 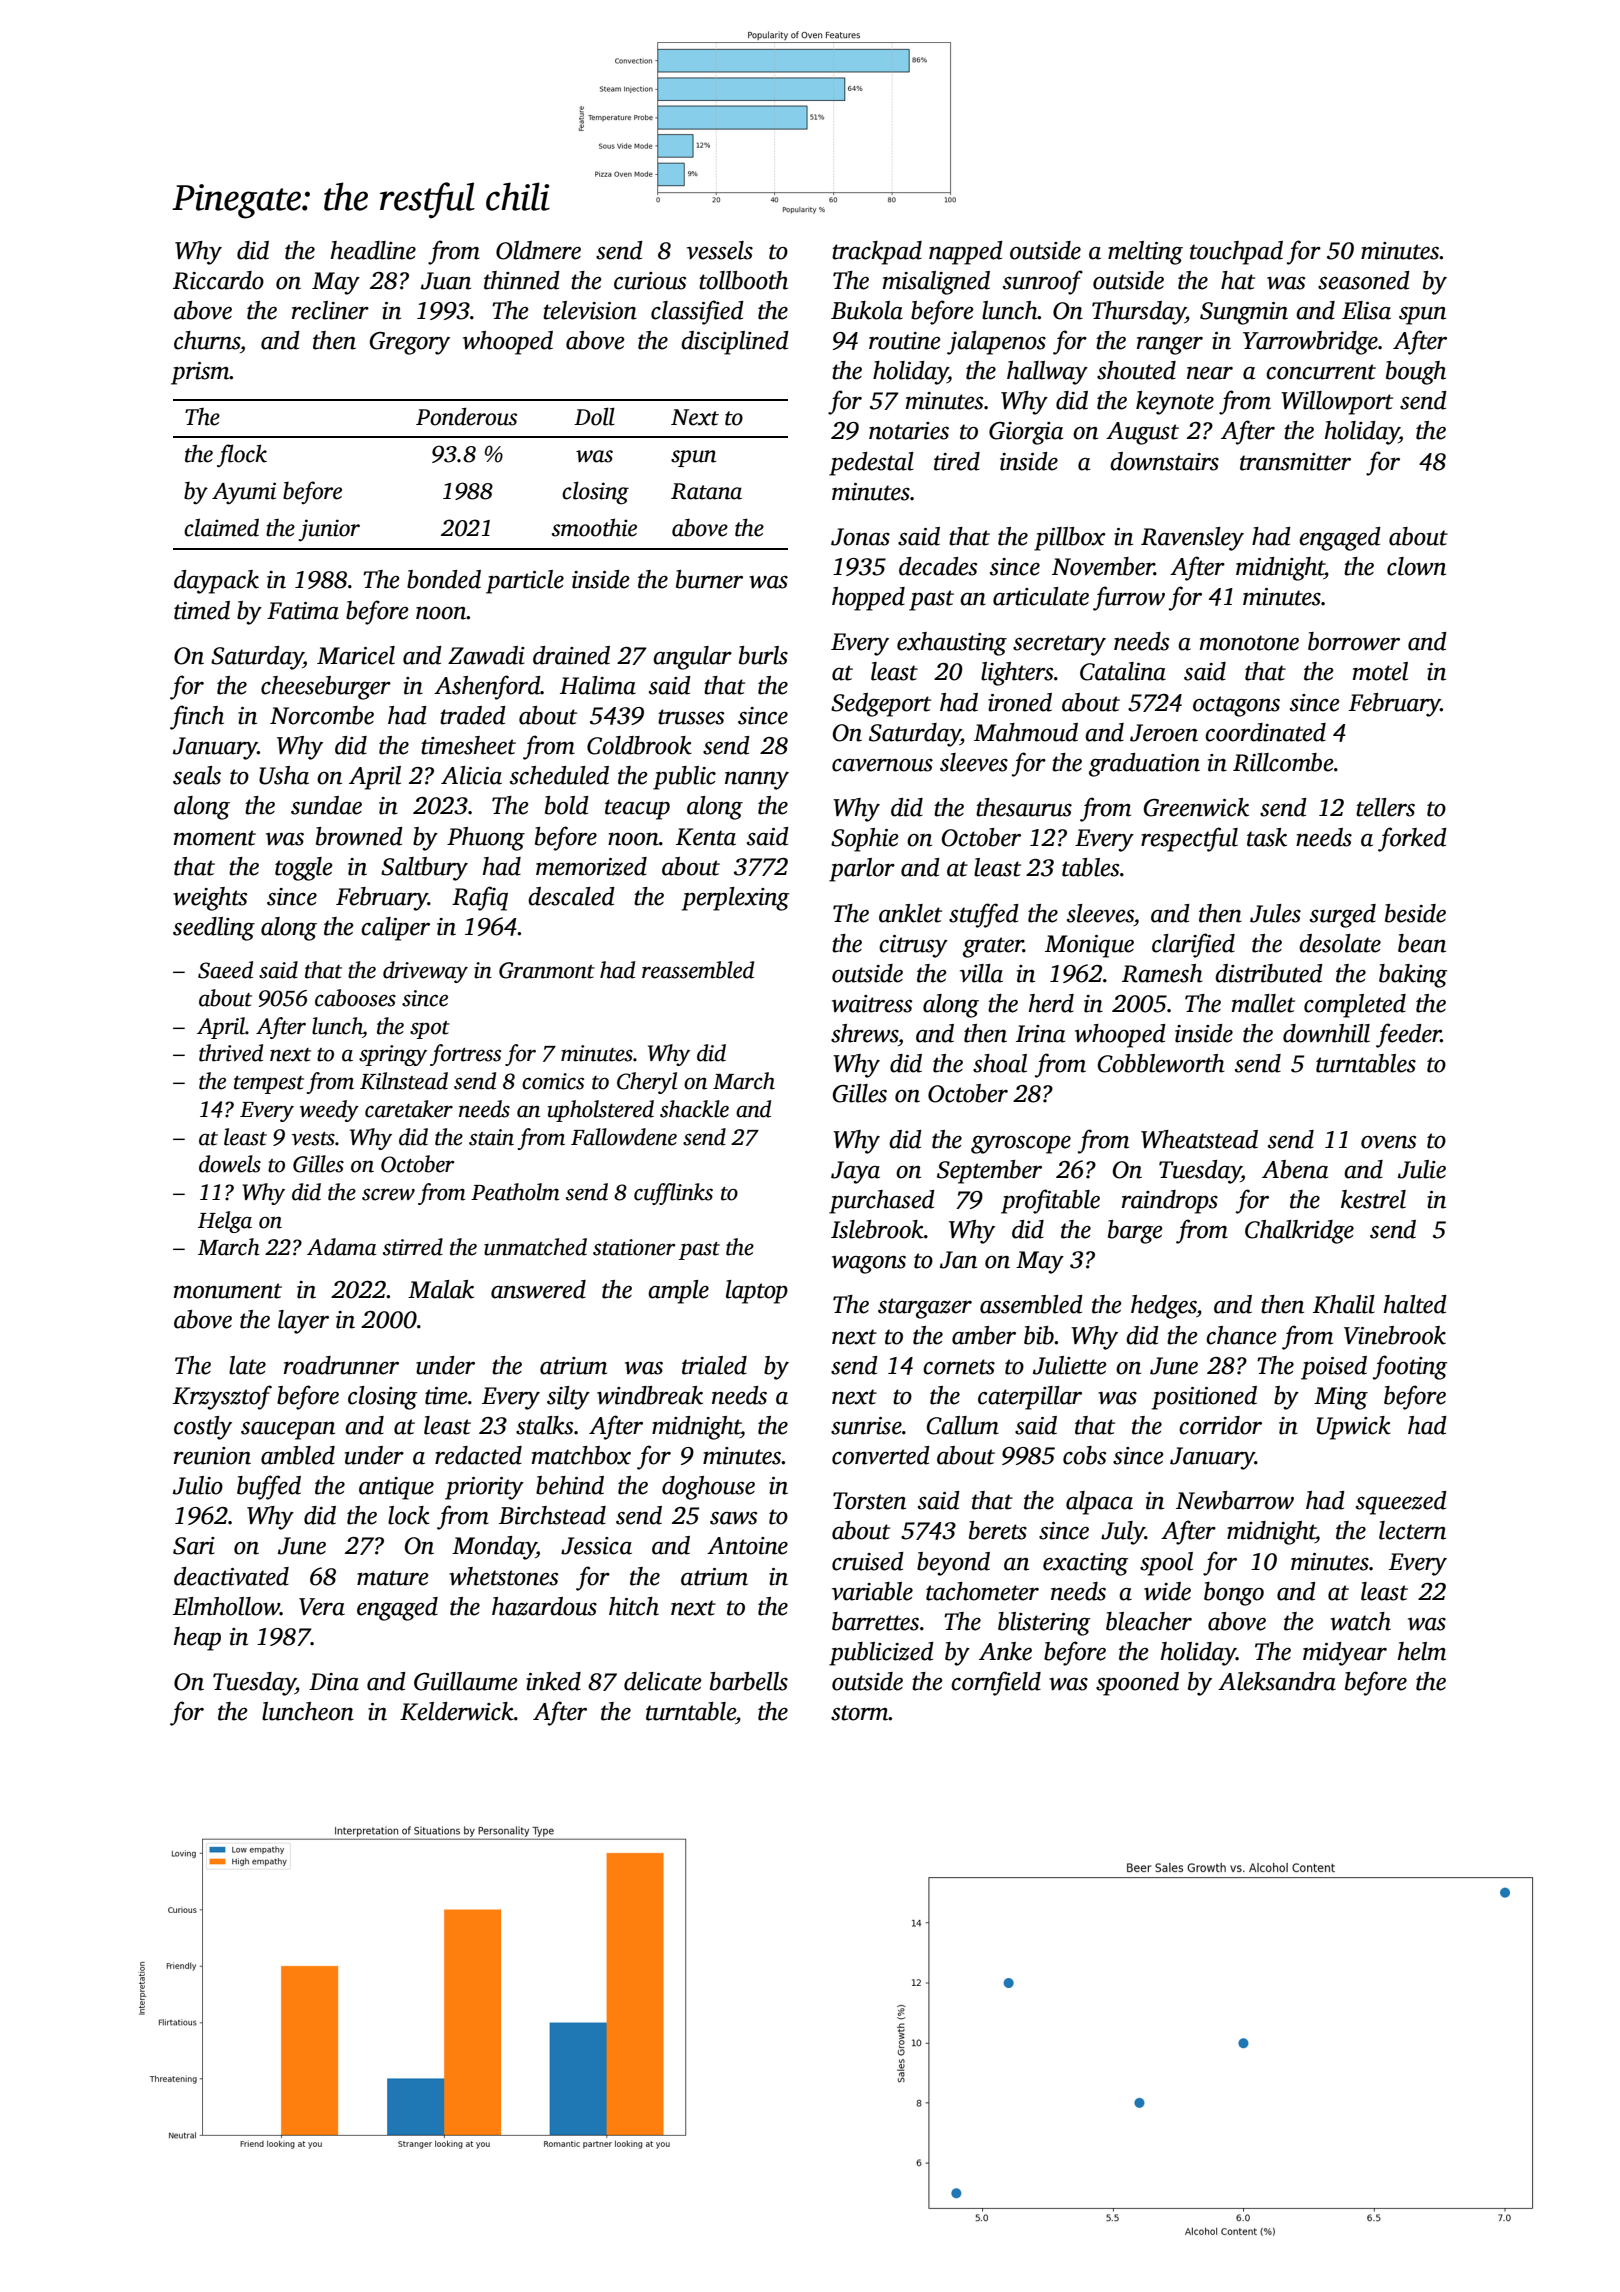 I want to click on Antoine, so click(x=747, y=1546).
